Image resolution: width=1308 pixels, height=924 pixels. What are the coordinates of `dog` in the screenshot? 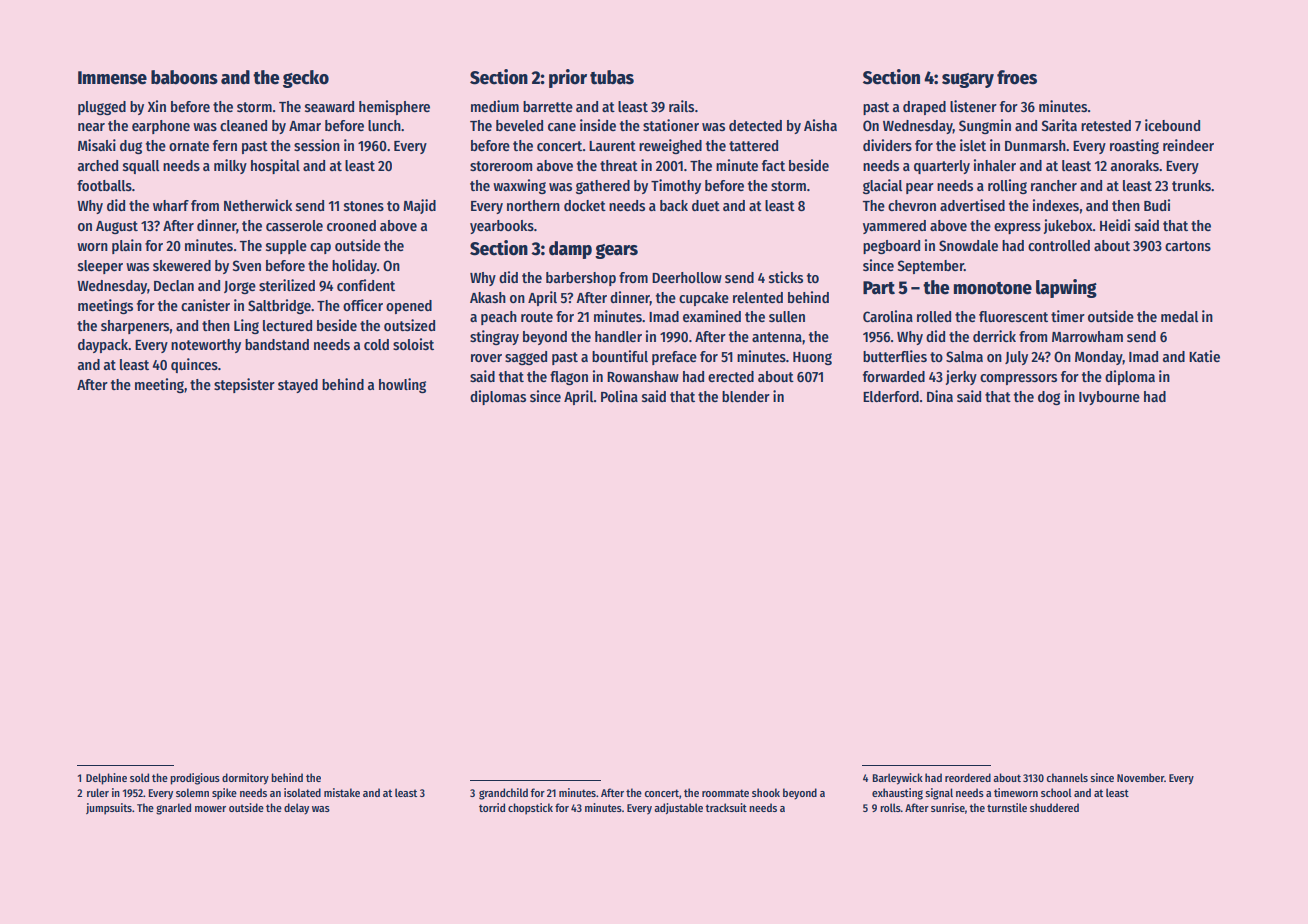 It's located at (1049, 398).
